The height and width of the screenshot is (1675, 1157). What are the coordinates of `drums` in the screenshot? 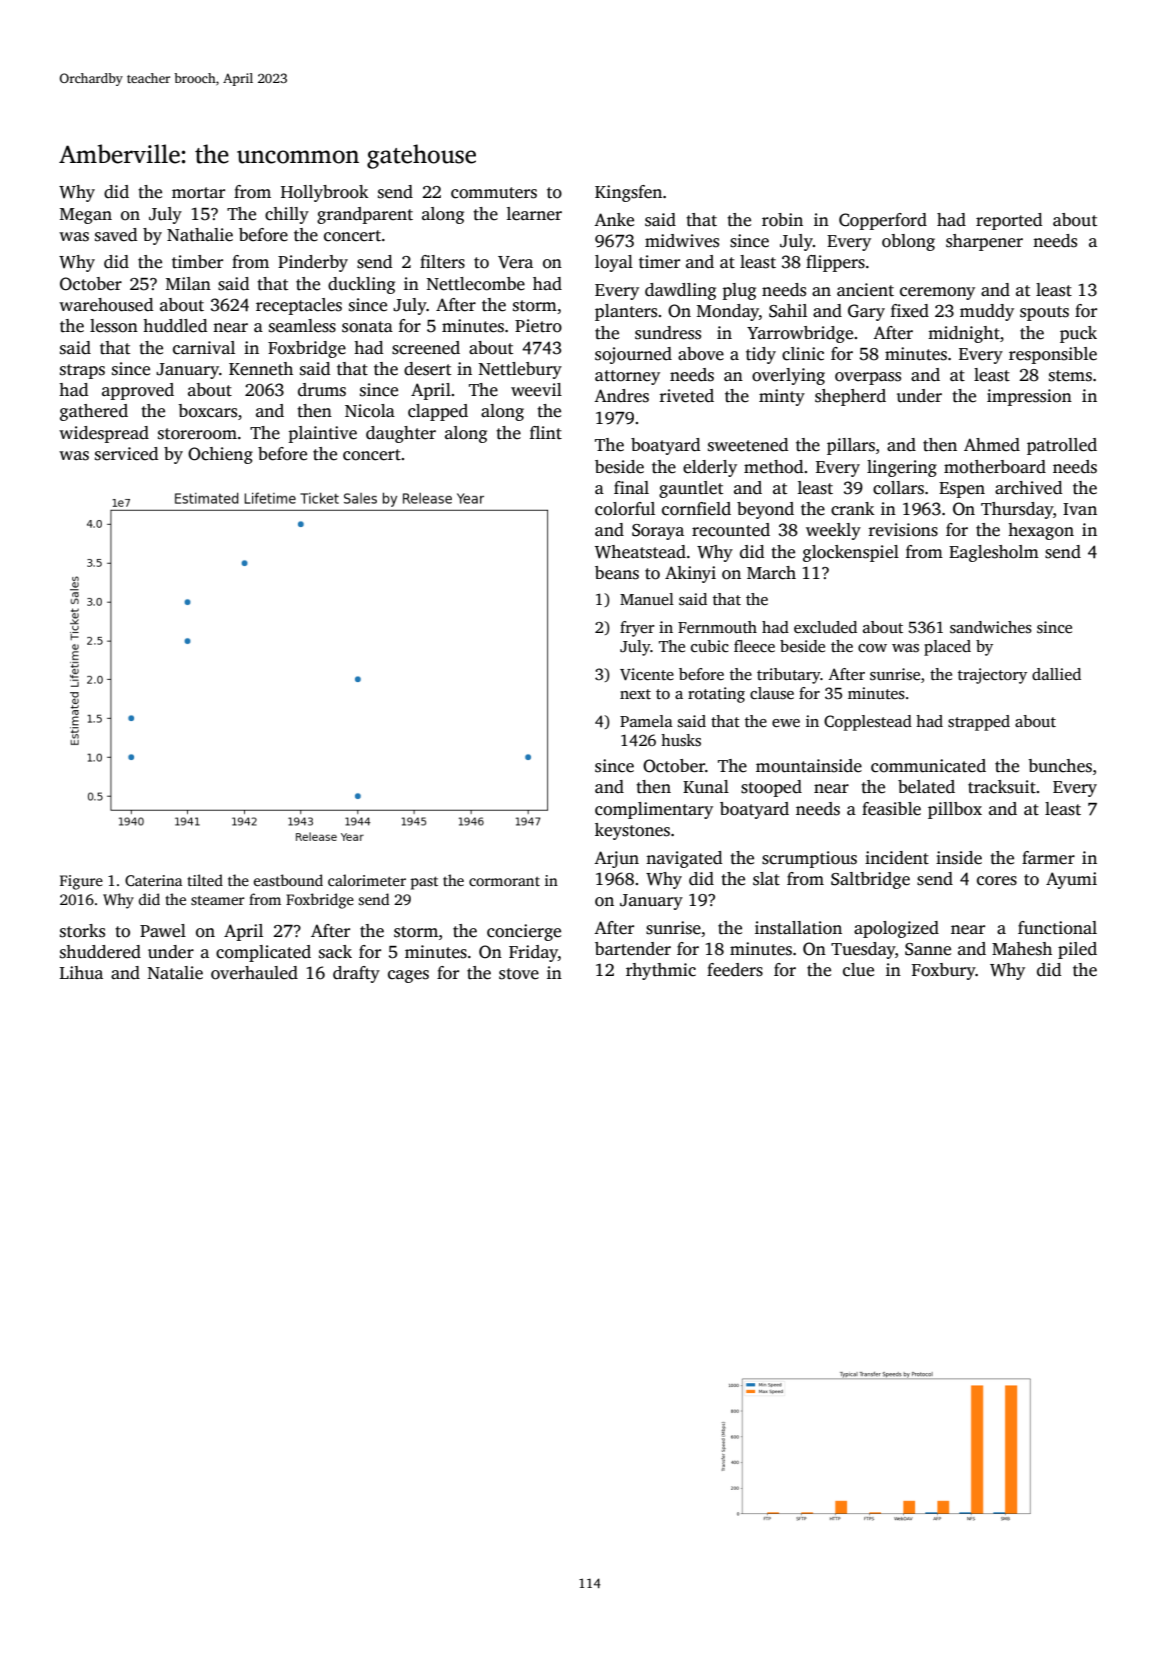 It's located at (322, 390).
